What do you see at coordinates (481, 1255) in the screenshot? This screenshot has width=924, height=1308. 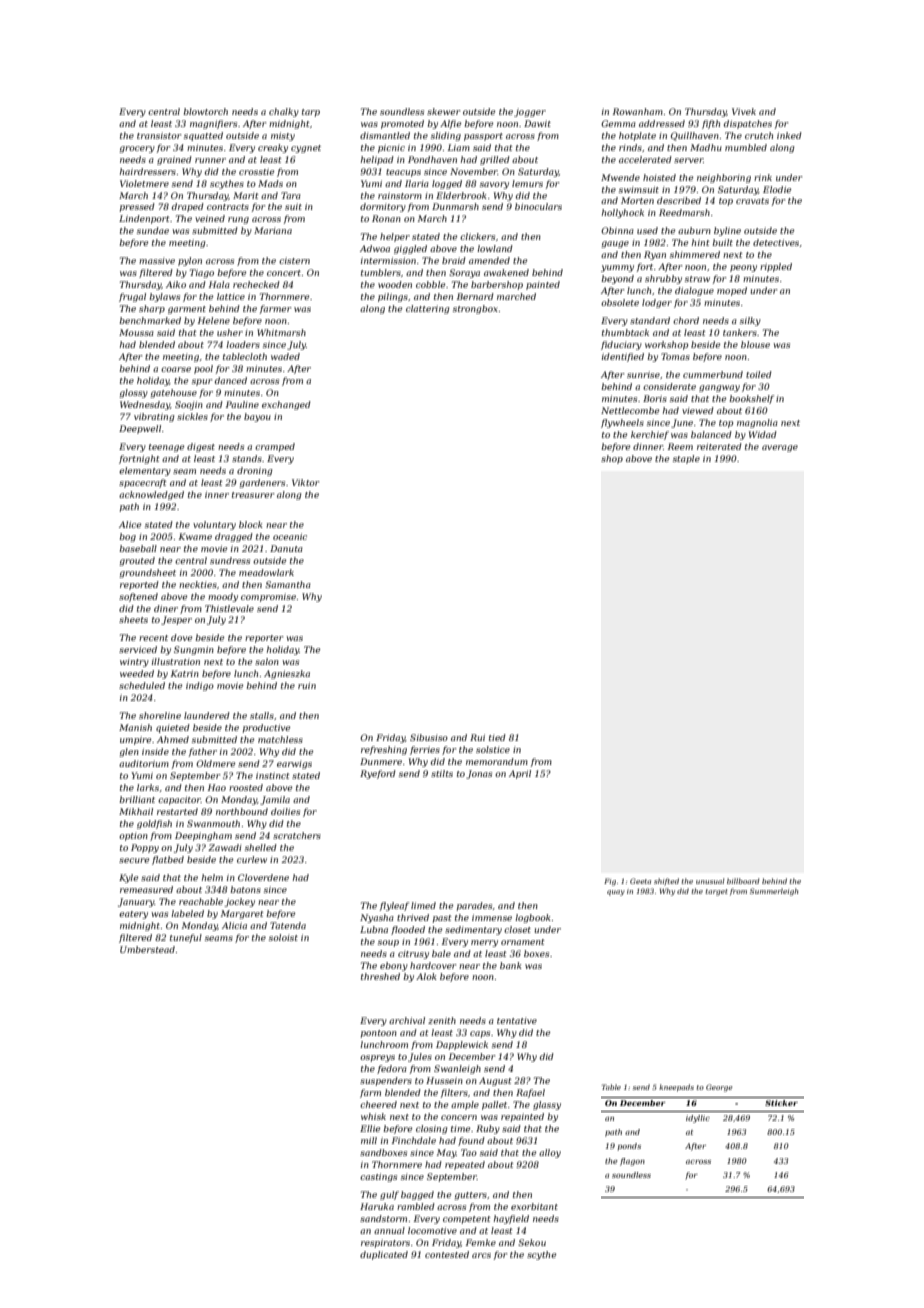 I see `arcs` at bounding box center [481, 1255].
